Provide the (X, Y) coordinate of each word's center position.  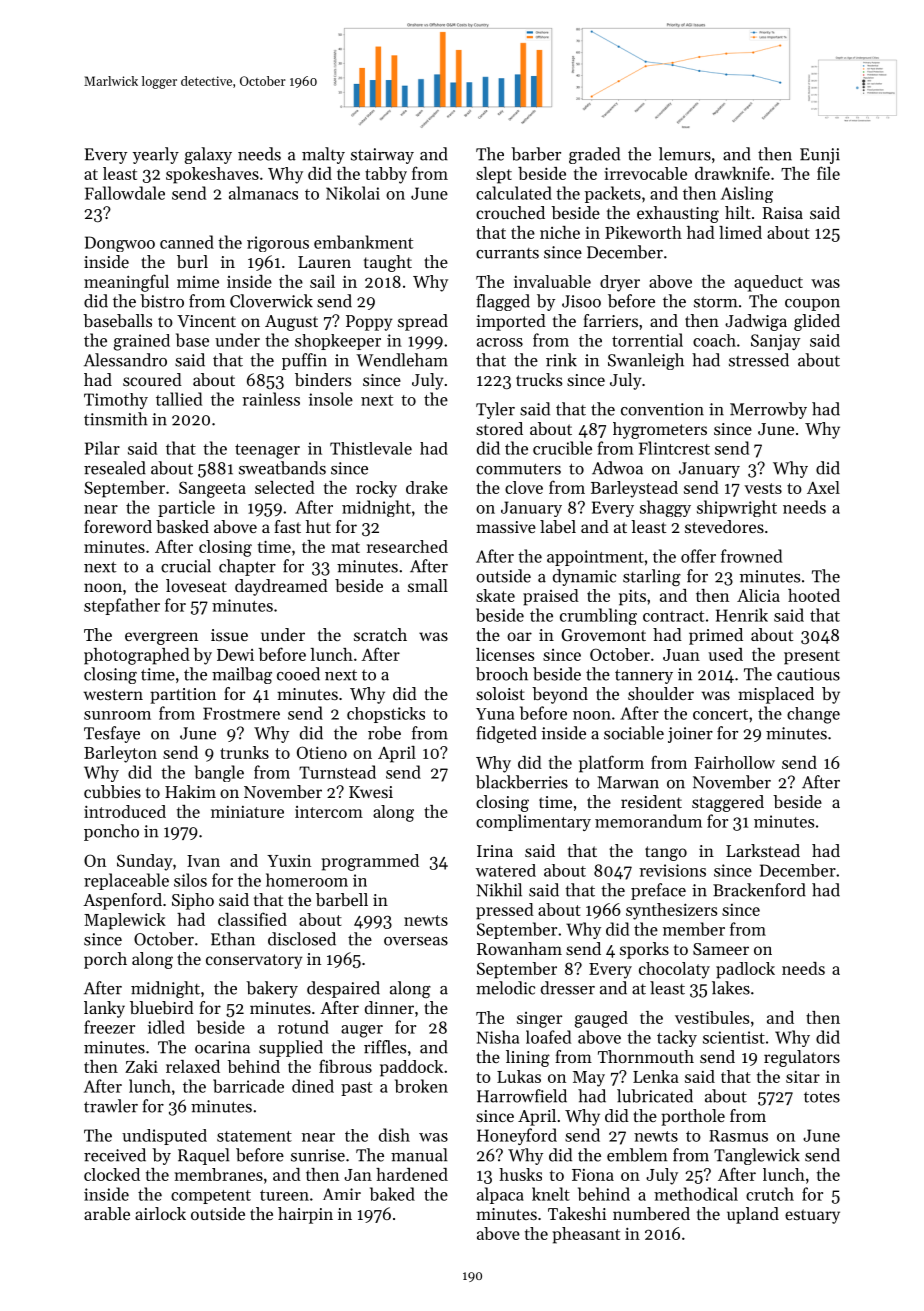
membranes (218, 1174)
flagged (503, 302)
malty (323, 155)
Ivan (203, 861)
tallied (179, 399)
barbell (342, 899)
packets (613, 194)
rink (561, 360)
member (694, 929)
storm (715, 302)
